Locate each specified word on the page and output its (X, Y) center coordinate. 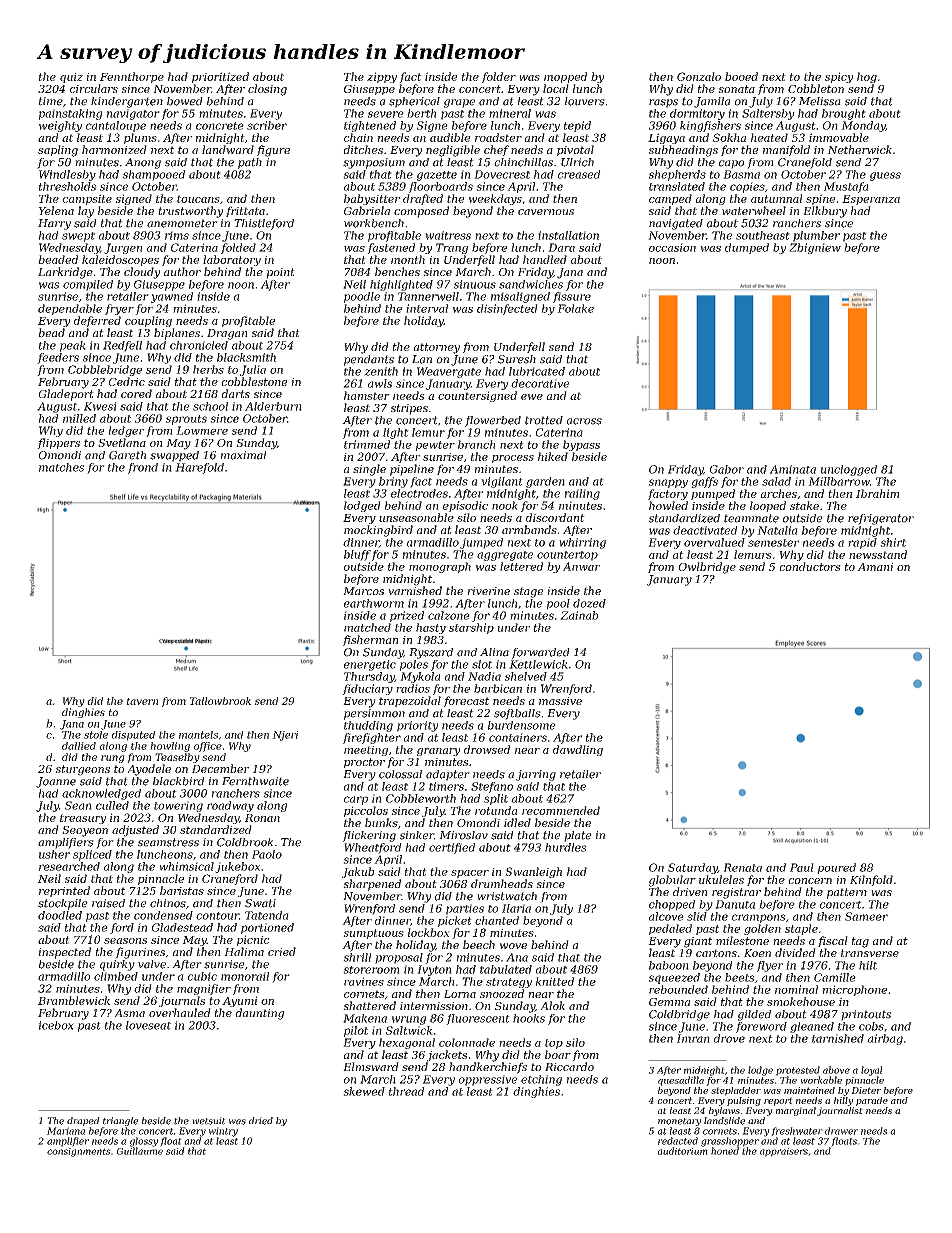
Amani (875, 567)
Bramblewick (74, 1000)
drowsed (487, 749)
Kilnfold (871, 880)
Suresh (517, 359)
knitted (555, 981)
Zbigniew (815, 248)
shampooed (154, 175)
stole (96, 735)
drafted (423, 199)
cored (136, 393)
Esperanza (871, 200)
